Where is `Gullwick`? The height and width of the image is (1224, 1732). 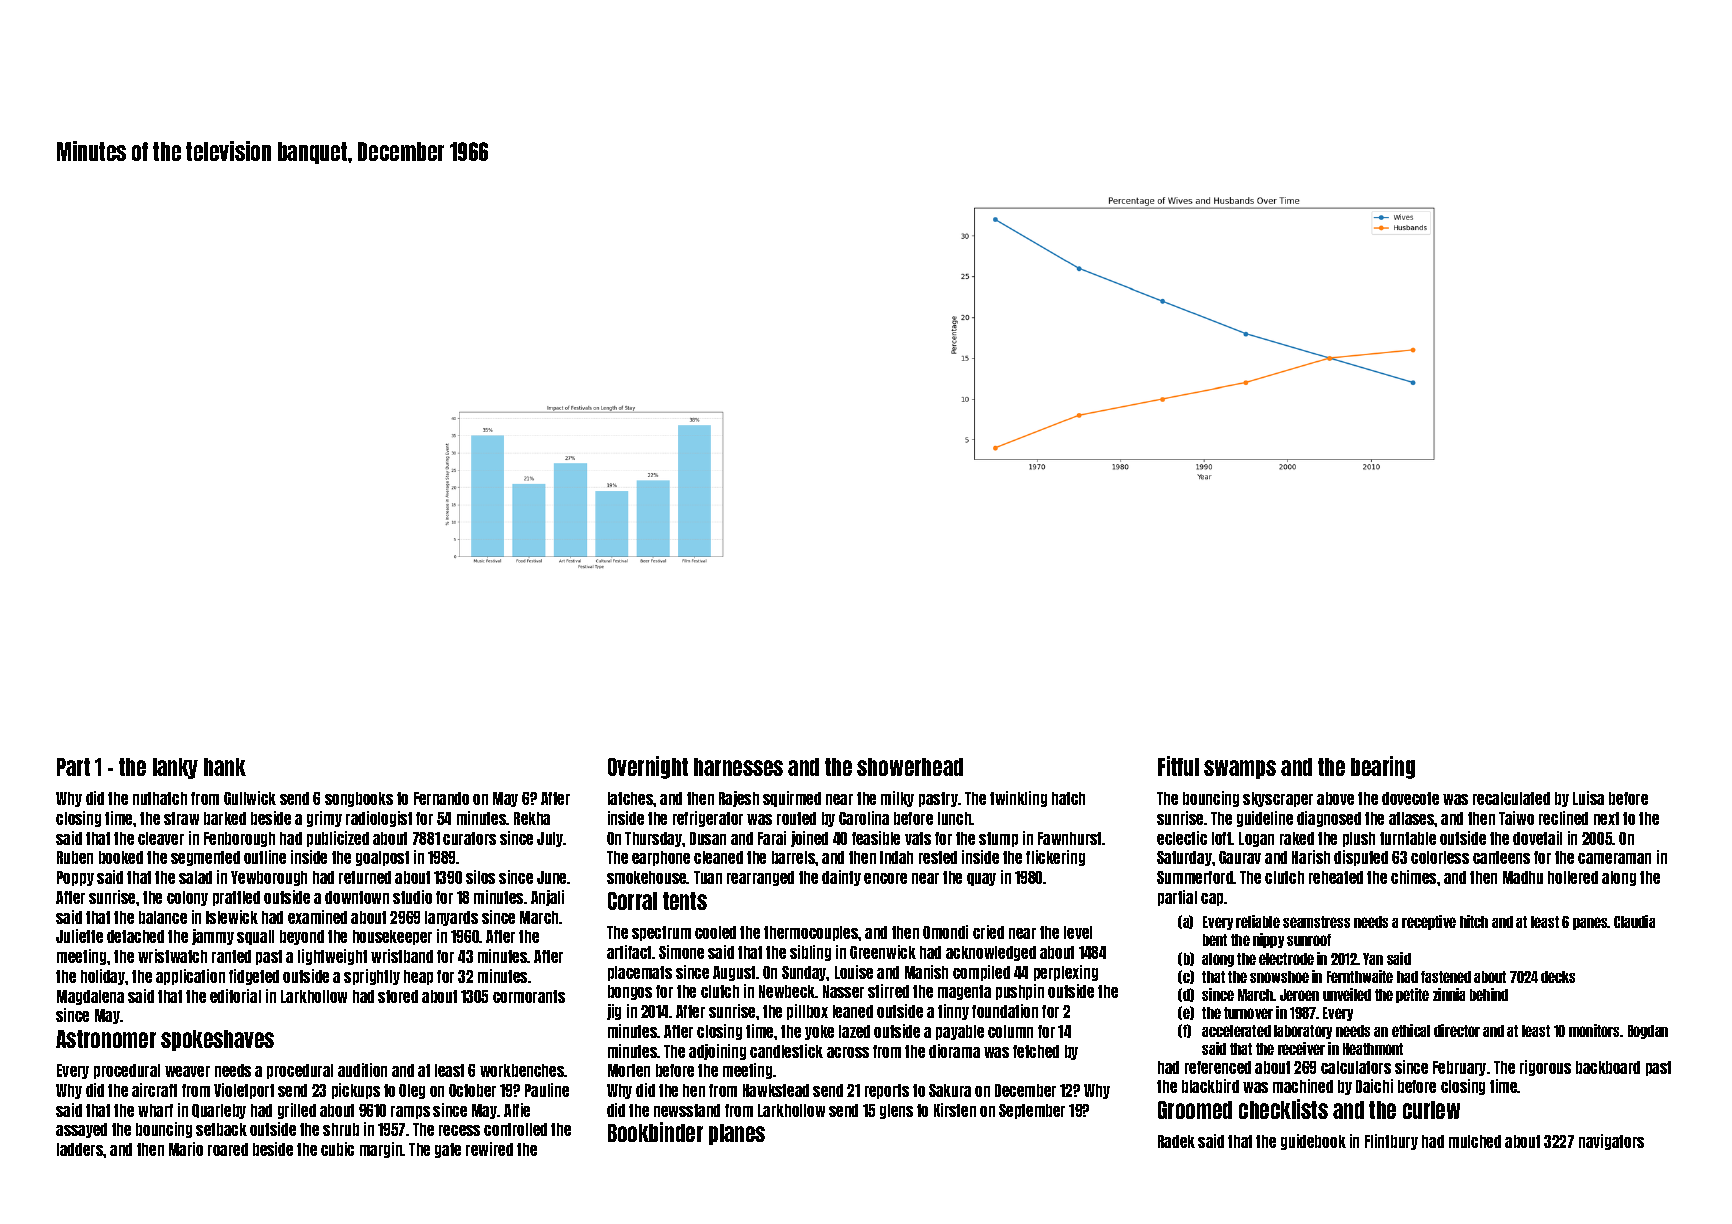 Gullwick is located at coordinates (250, 798).
